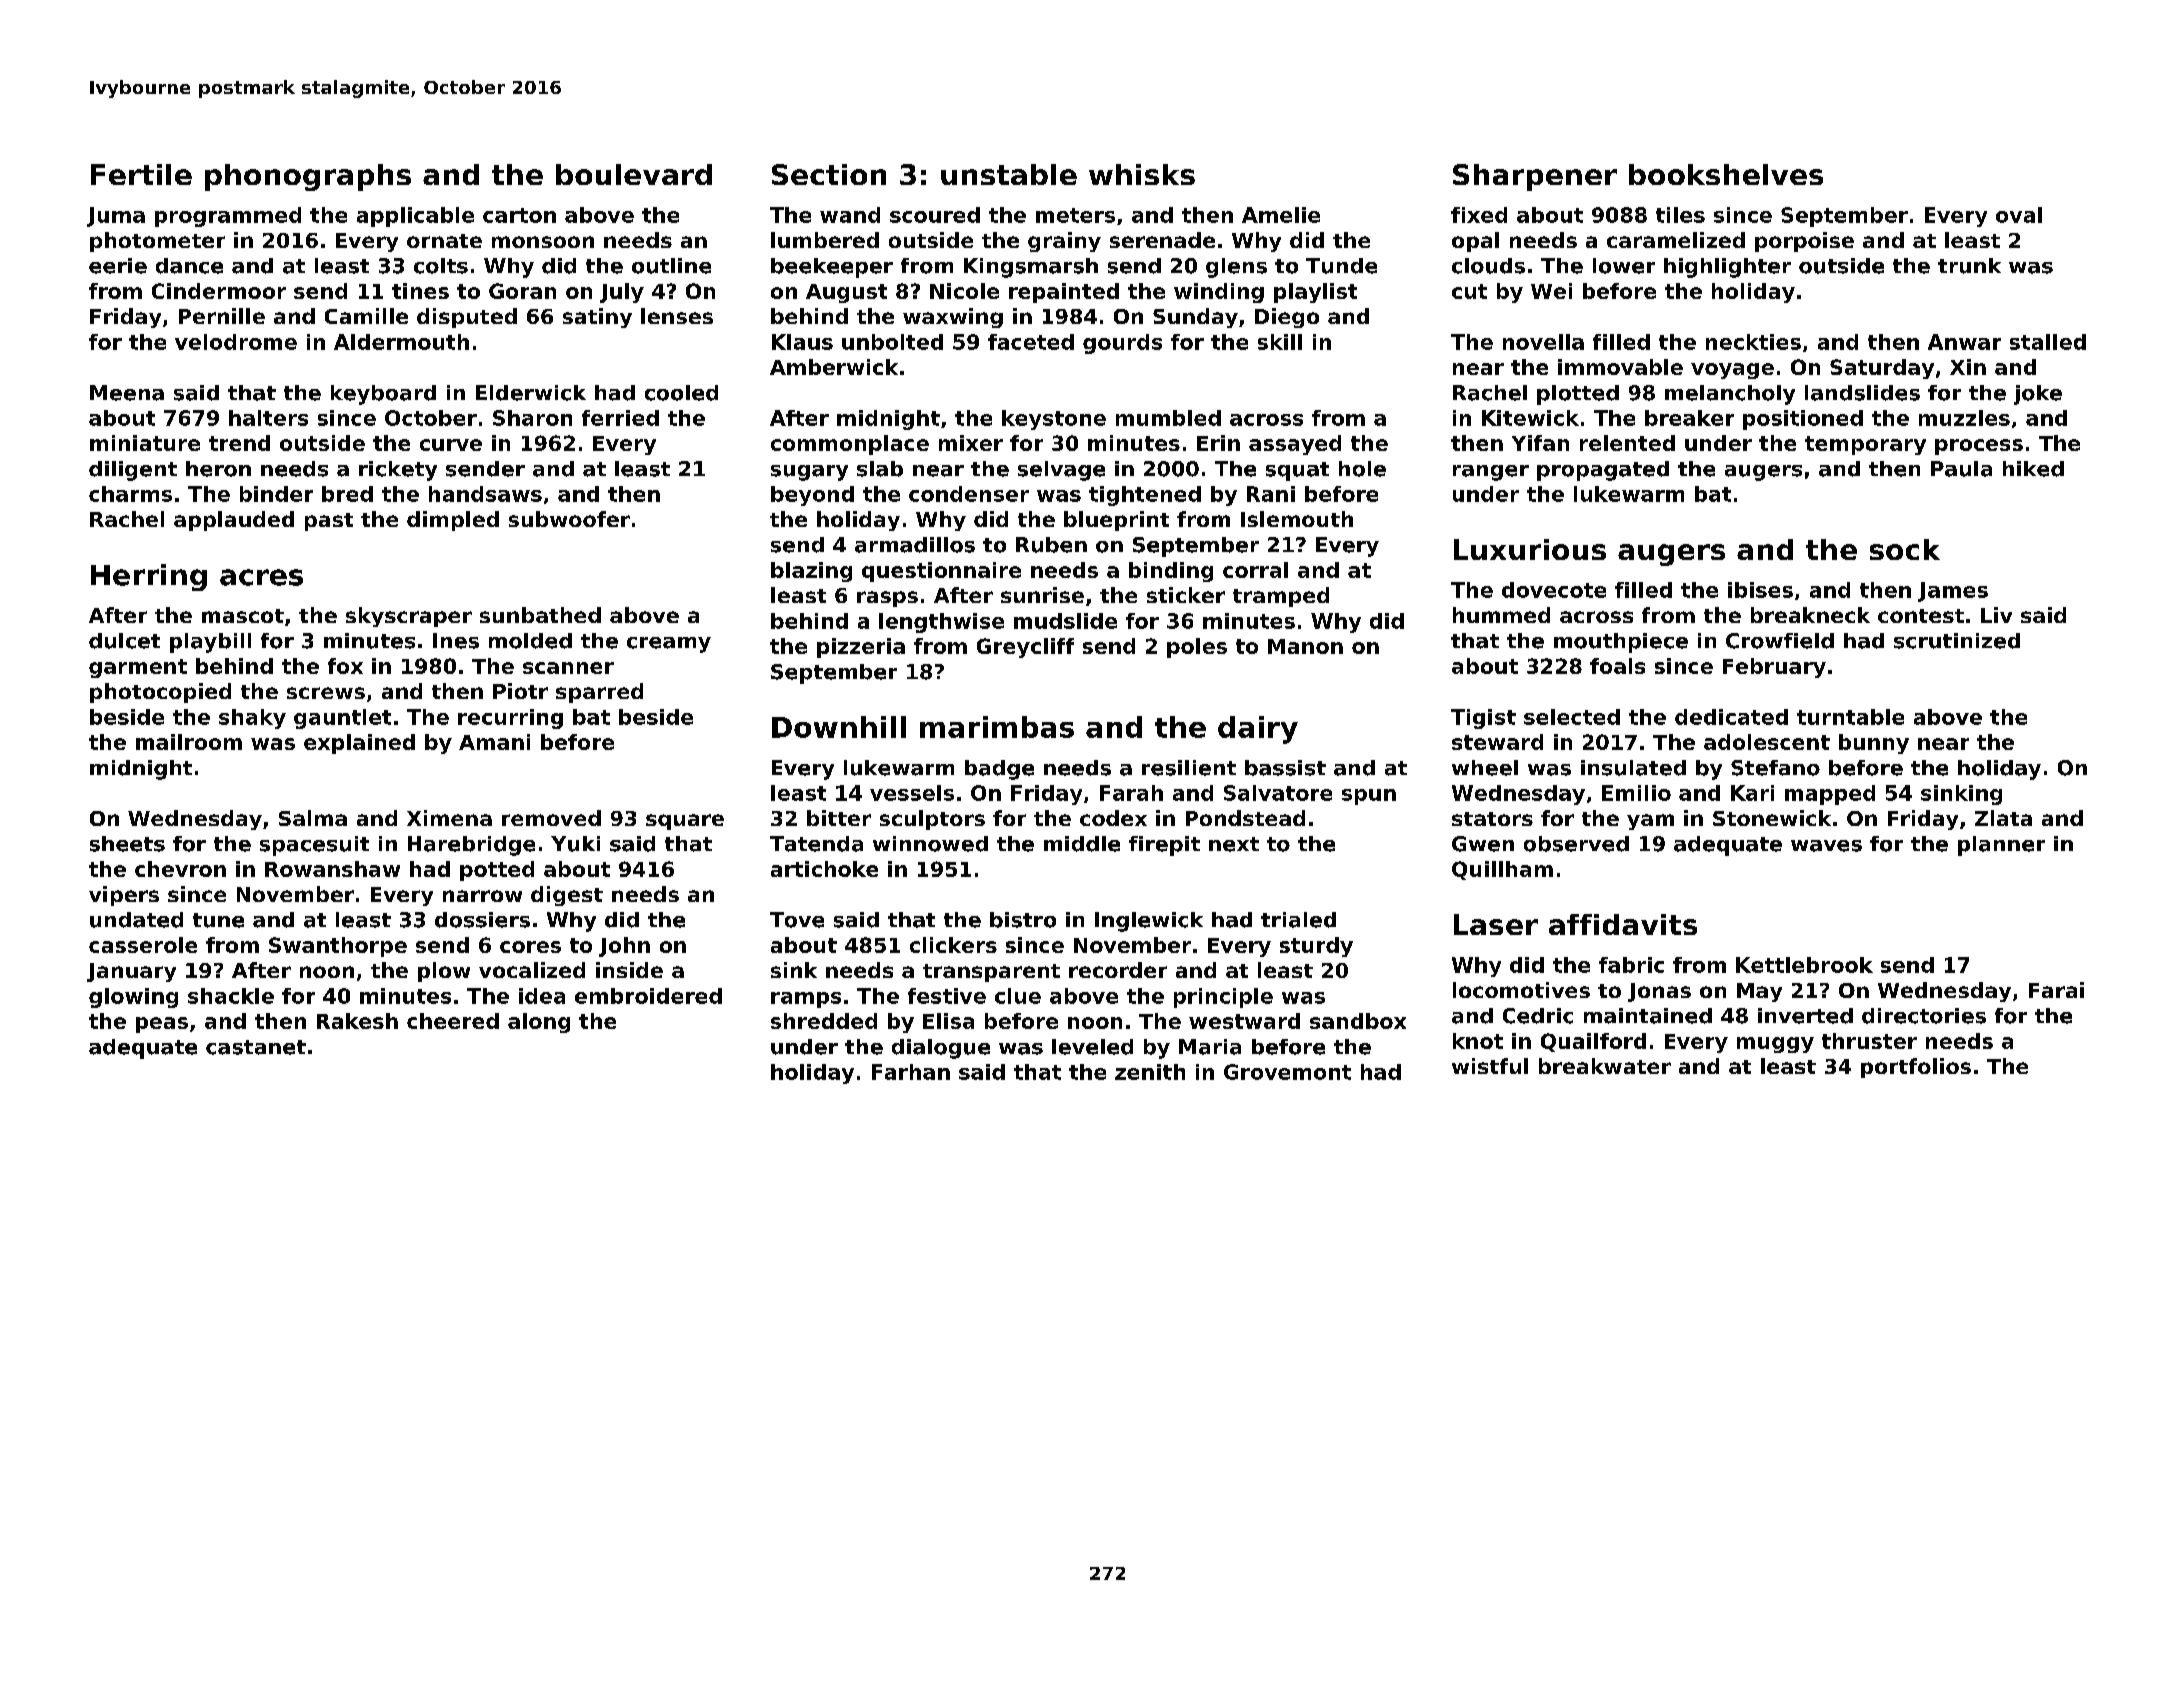 This screenshot has height=1683, width=2178. I want to click on oval, so click(2019, 215).
